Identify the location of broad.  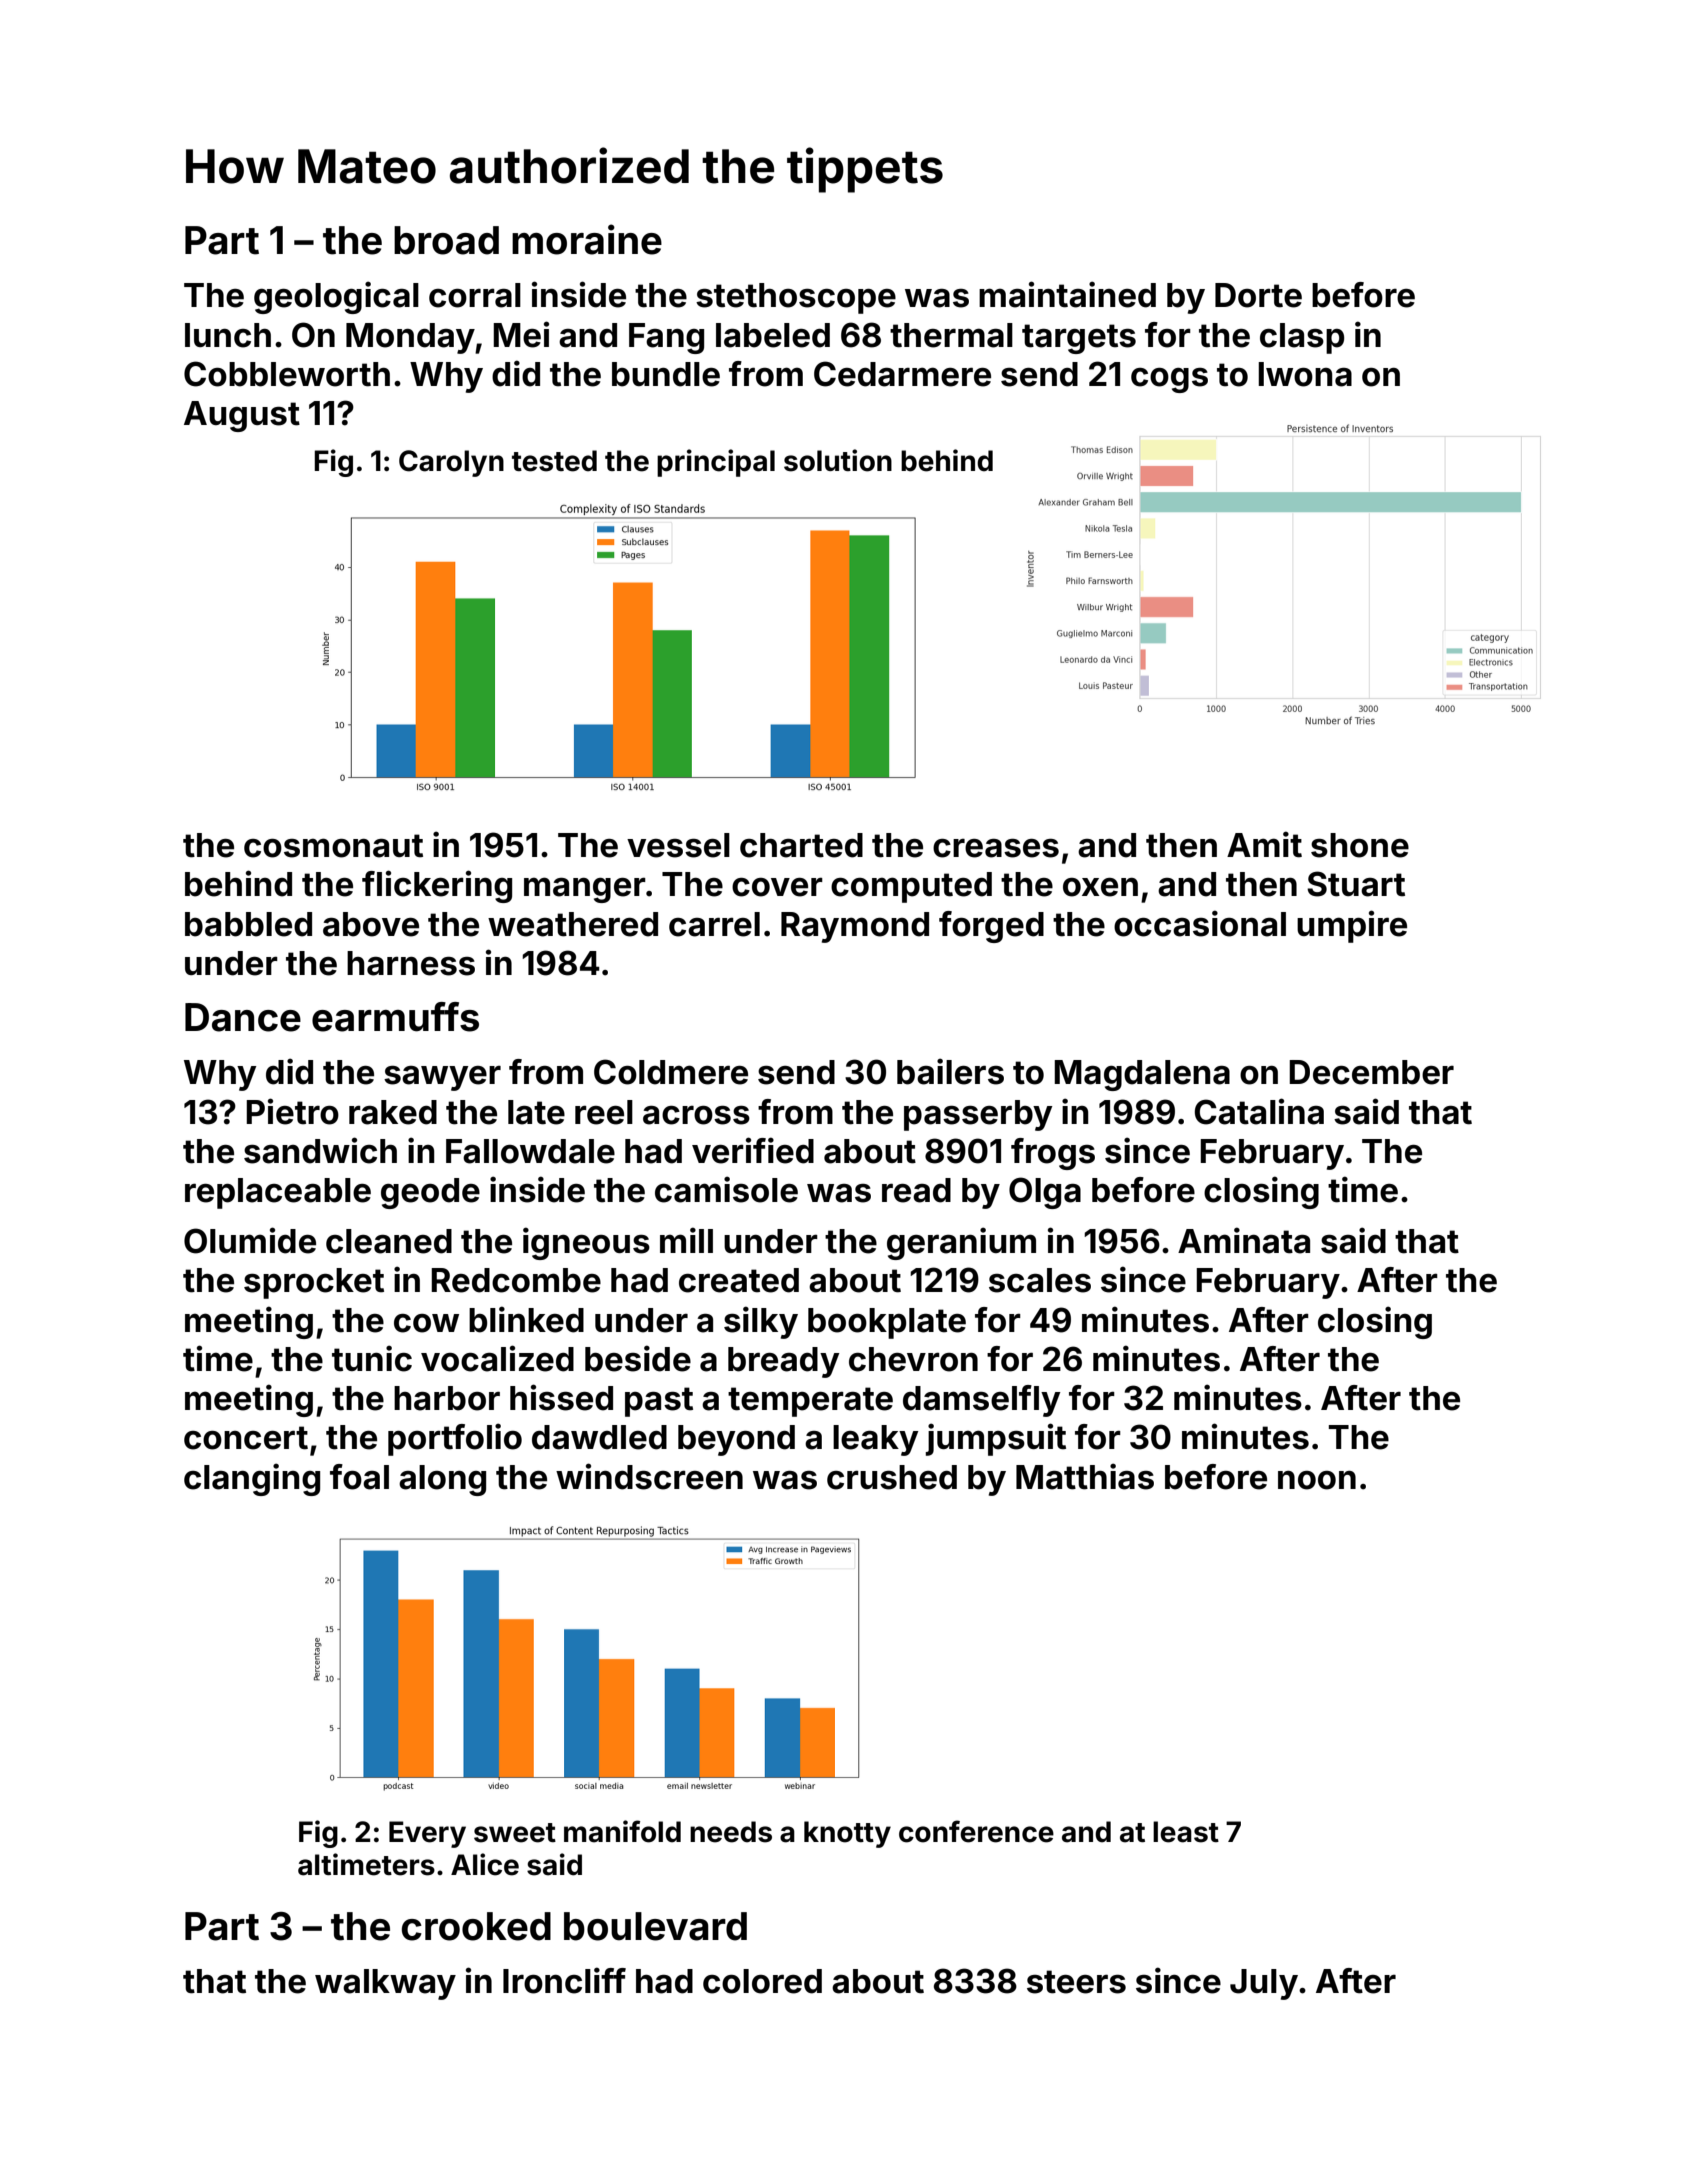
(446, 240).
